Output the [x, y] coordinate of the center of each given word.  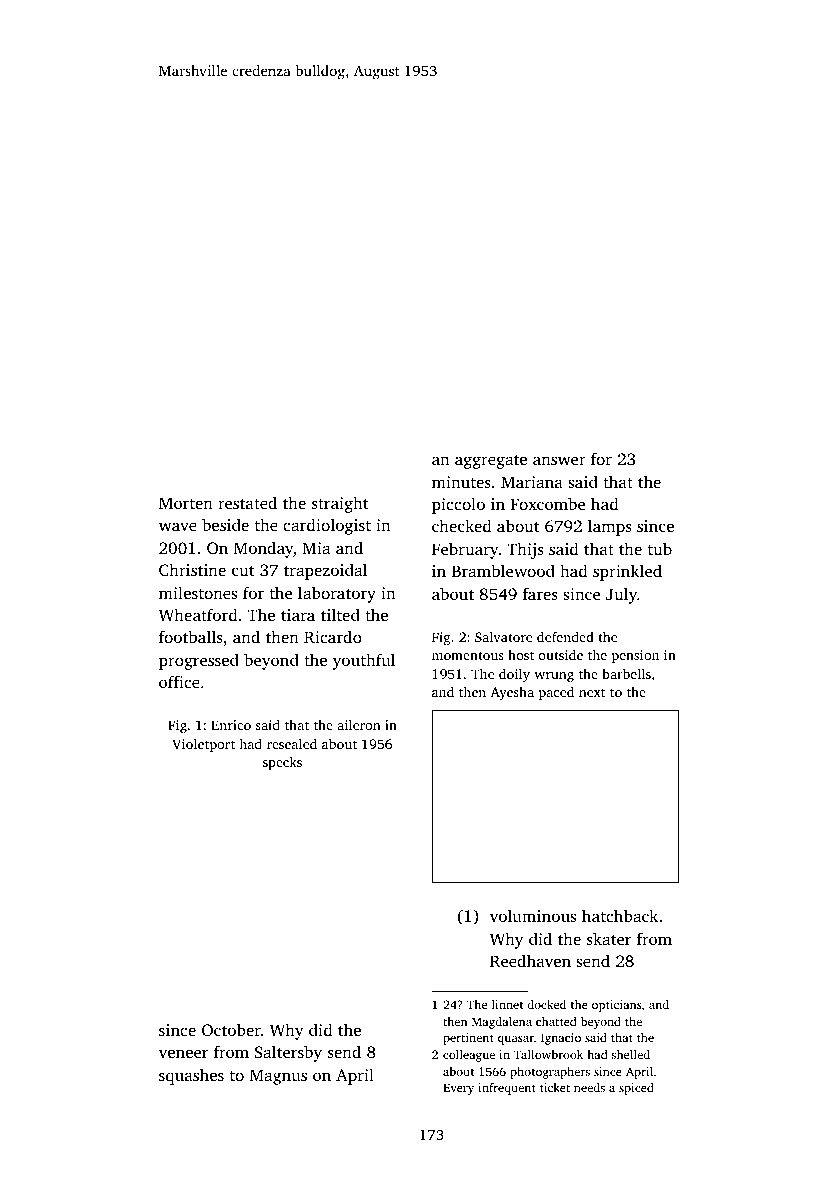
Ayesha [512, 693]
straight [340, 504]
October [231, 1030]
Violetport [203, 745]
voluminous [533, 915]
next [592, 693]
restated [247, 502]
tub [660, 548]
